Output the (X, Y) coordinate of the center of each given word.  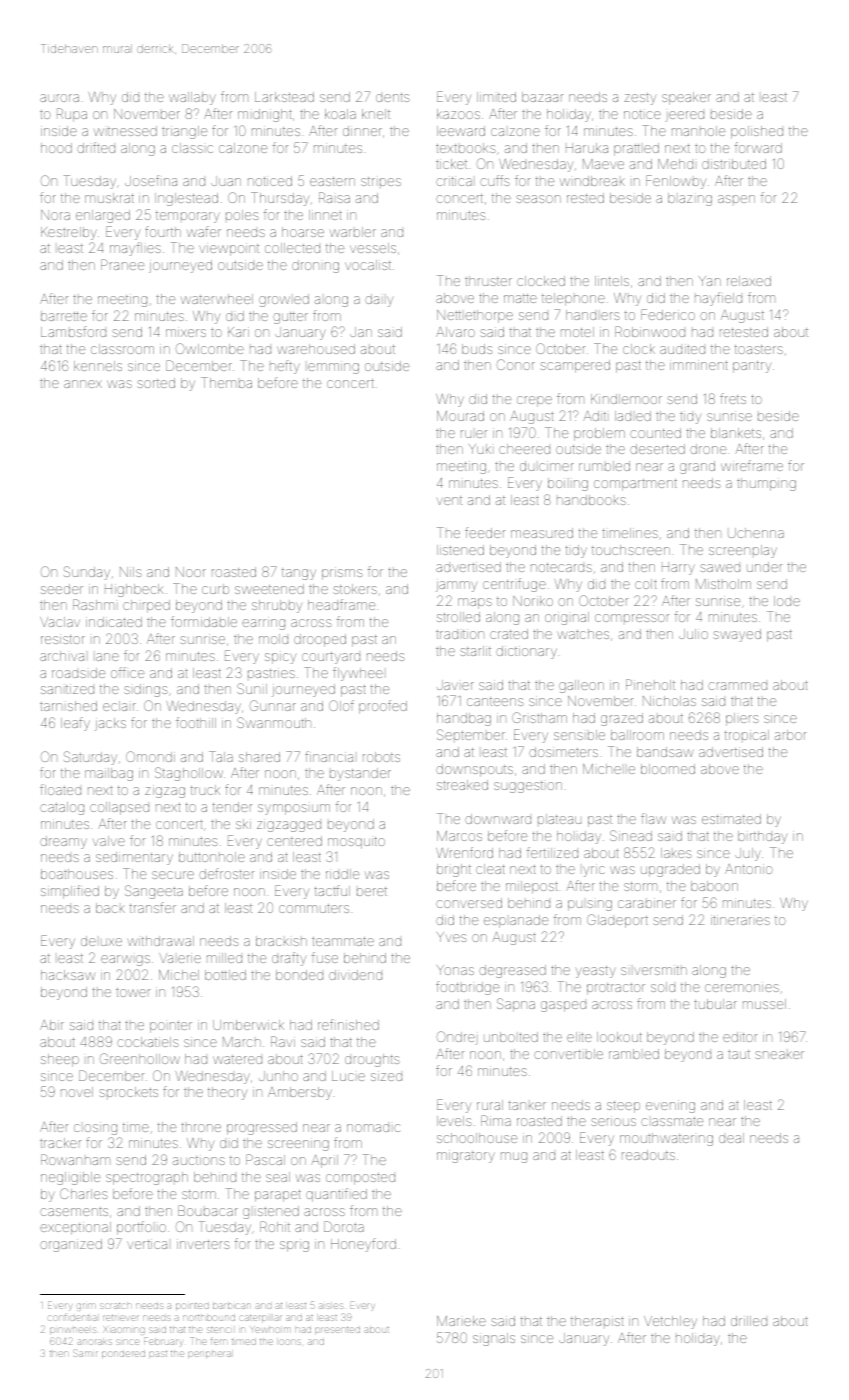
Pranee (123, 264)
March (242, 1042)
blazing (690, 199)
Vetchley (670, 1322)
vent (449, 500)
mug (514, 1157)
